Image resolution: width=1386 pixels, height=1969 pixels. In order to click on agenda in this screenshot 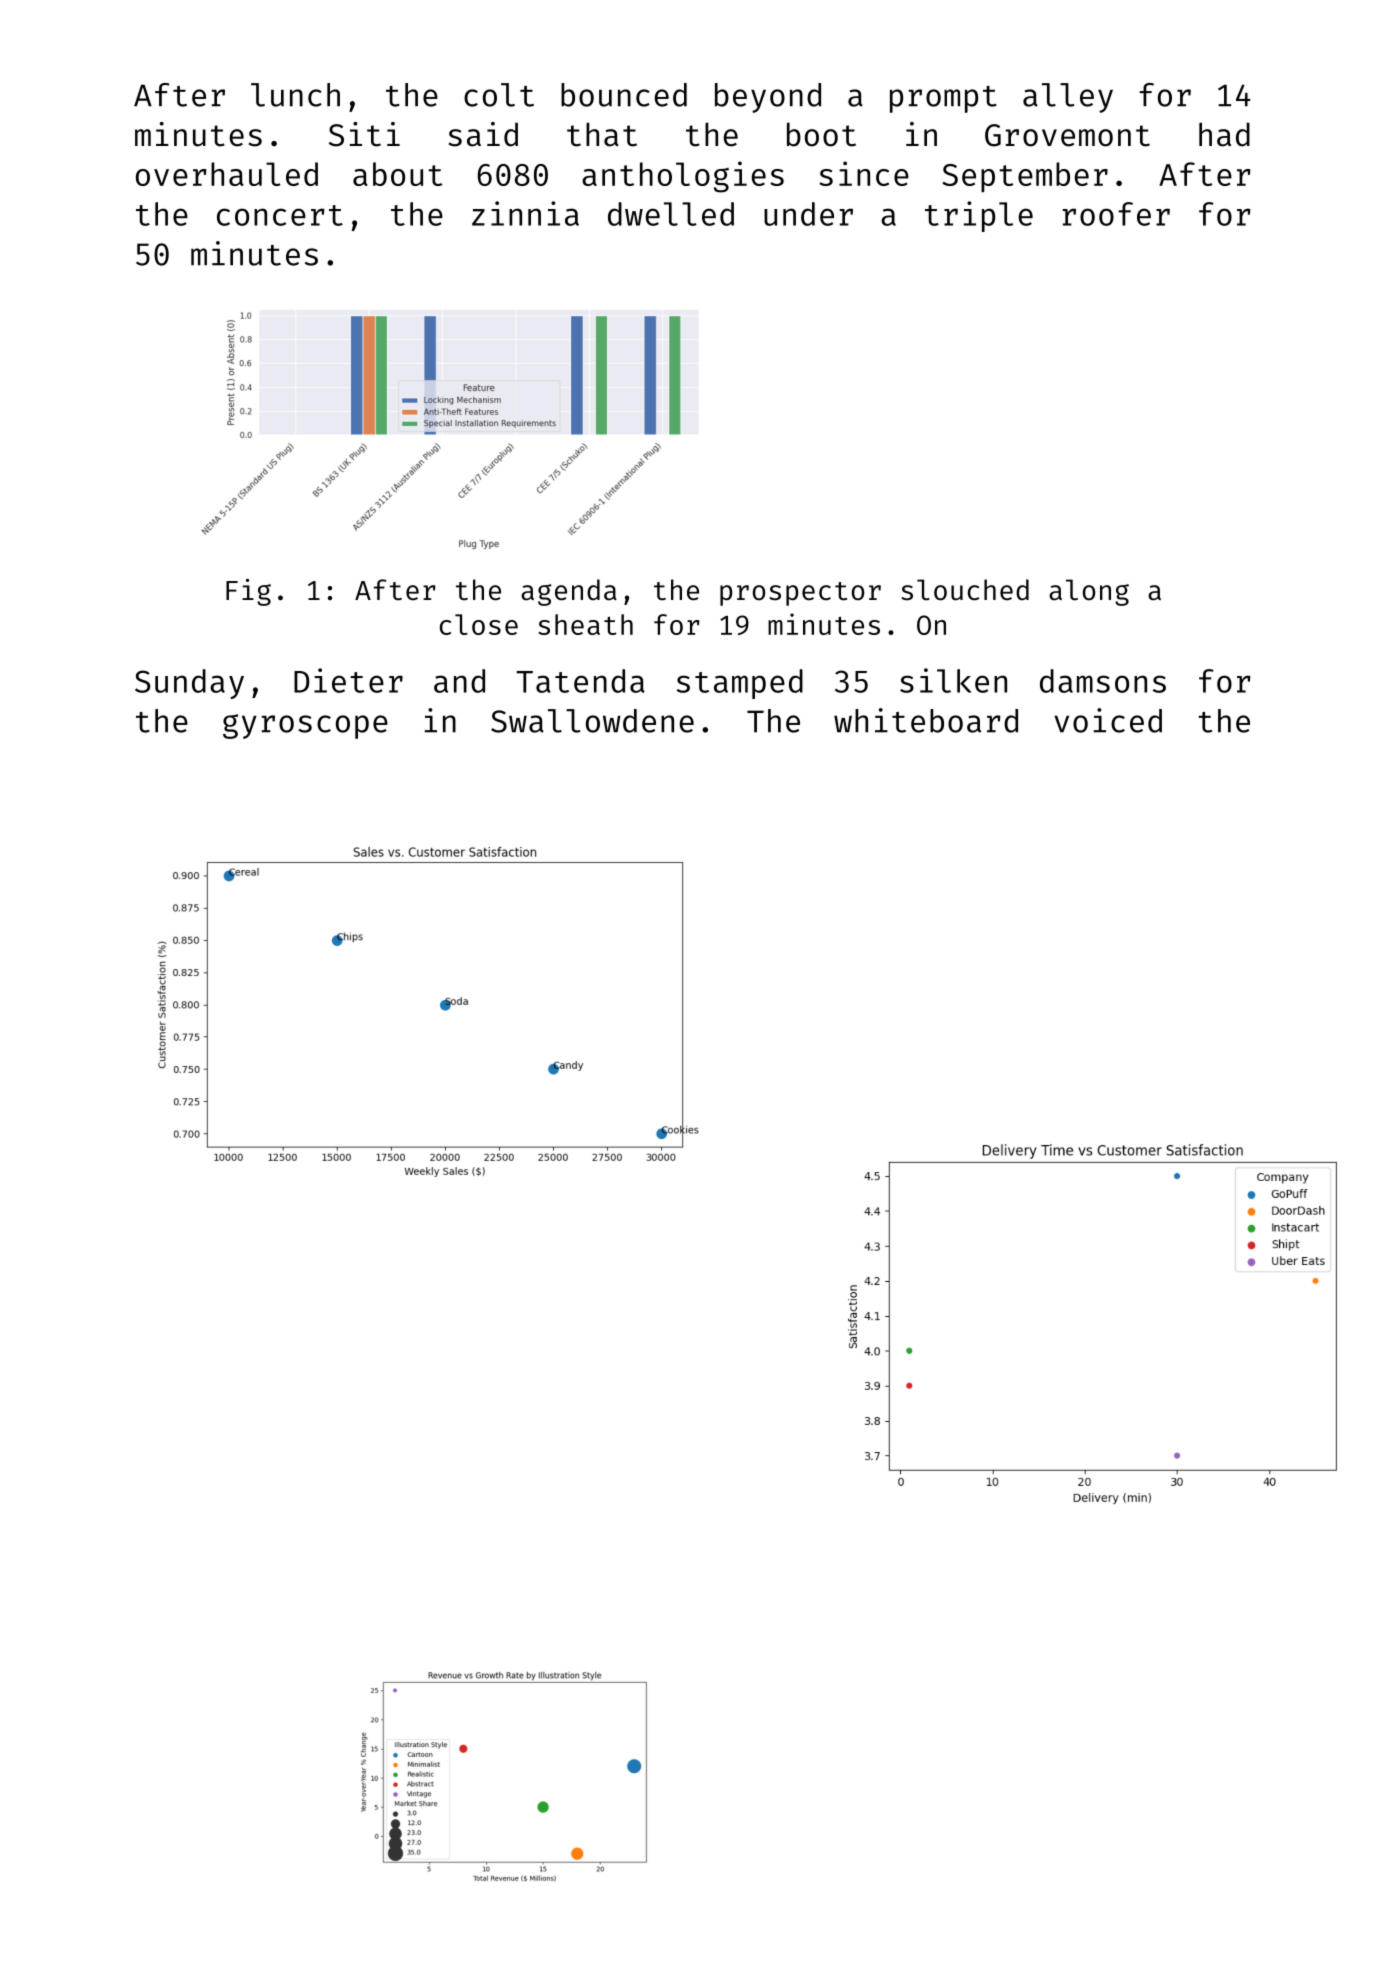, I will do `click(569, 592)`.
